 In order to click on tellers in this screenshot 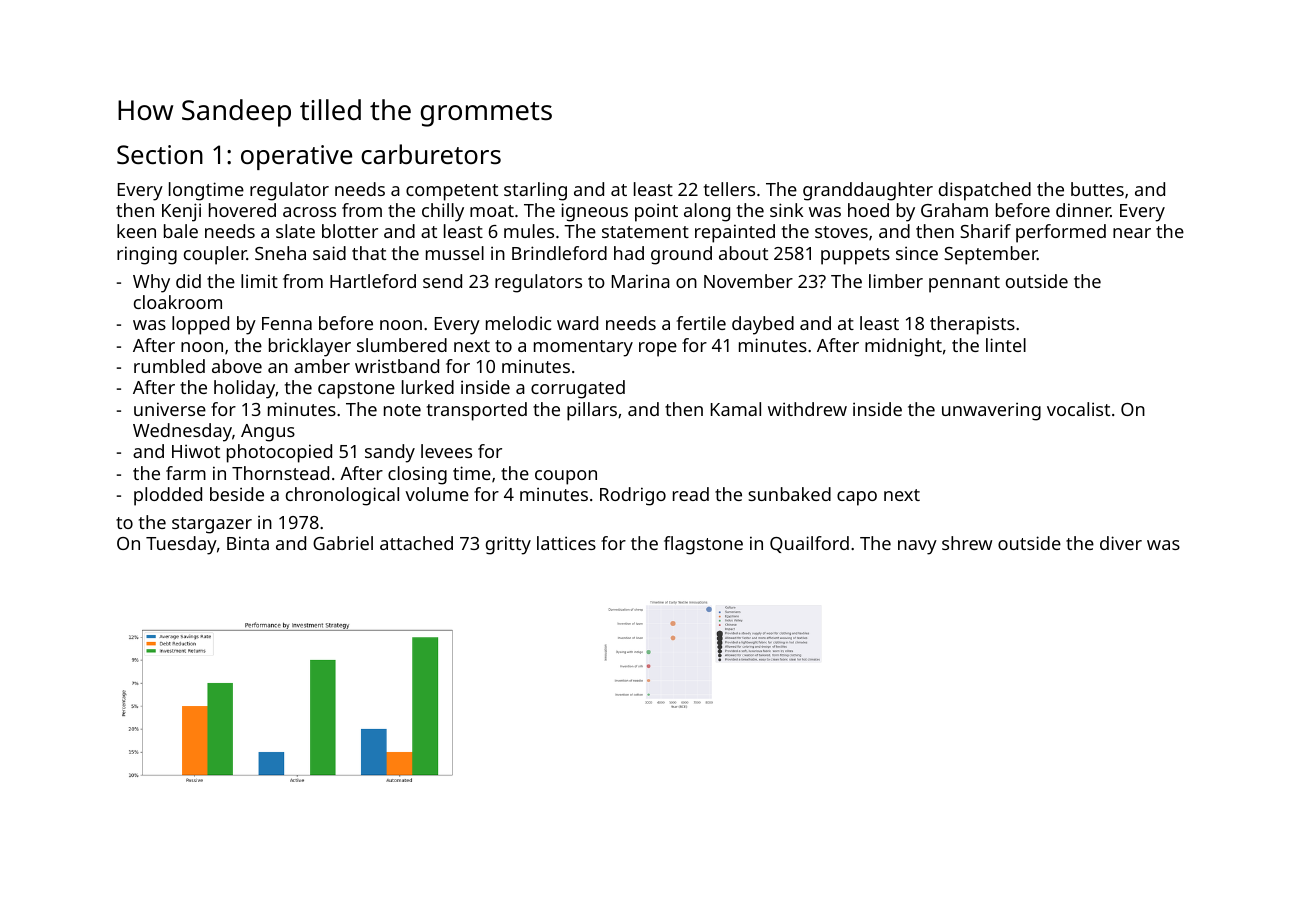, I will do `click(729, 189)`.
